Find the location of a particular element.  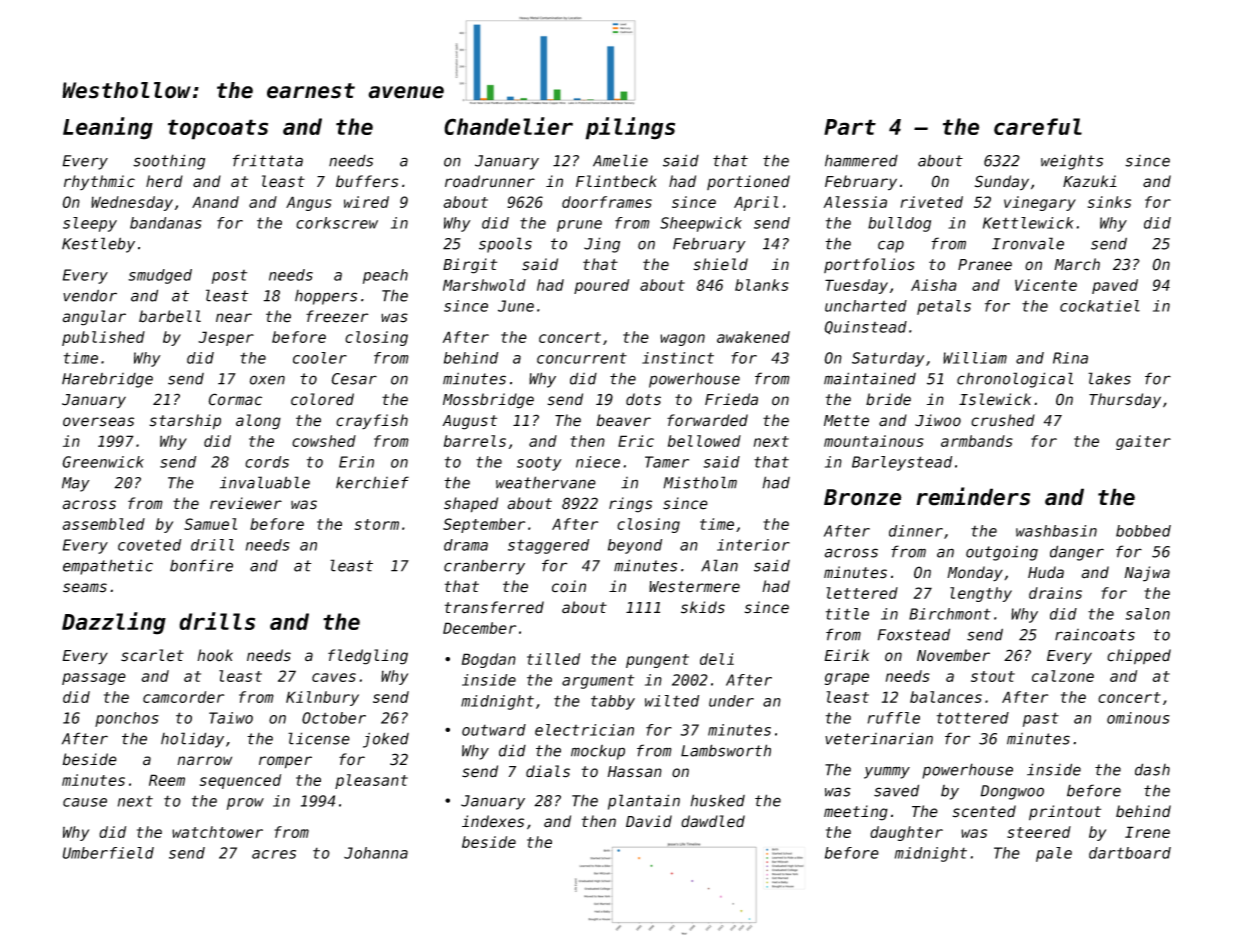

shield is located at coordinates (720, 264).
